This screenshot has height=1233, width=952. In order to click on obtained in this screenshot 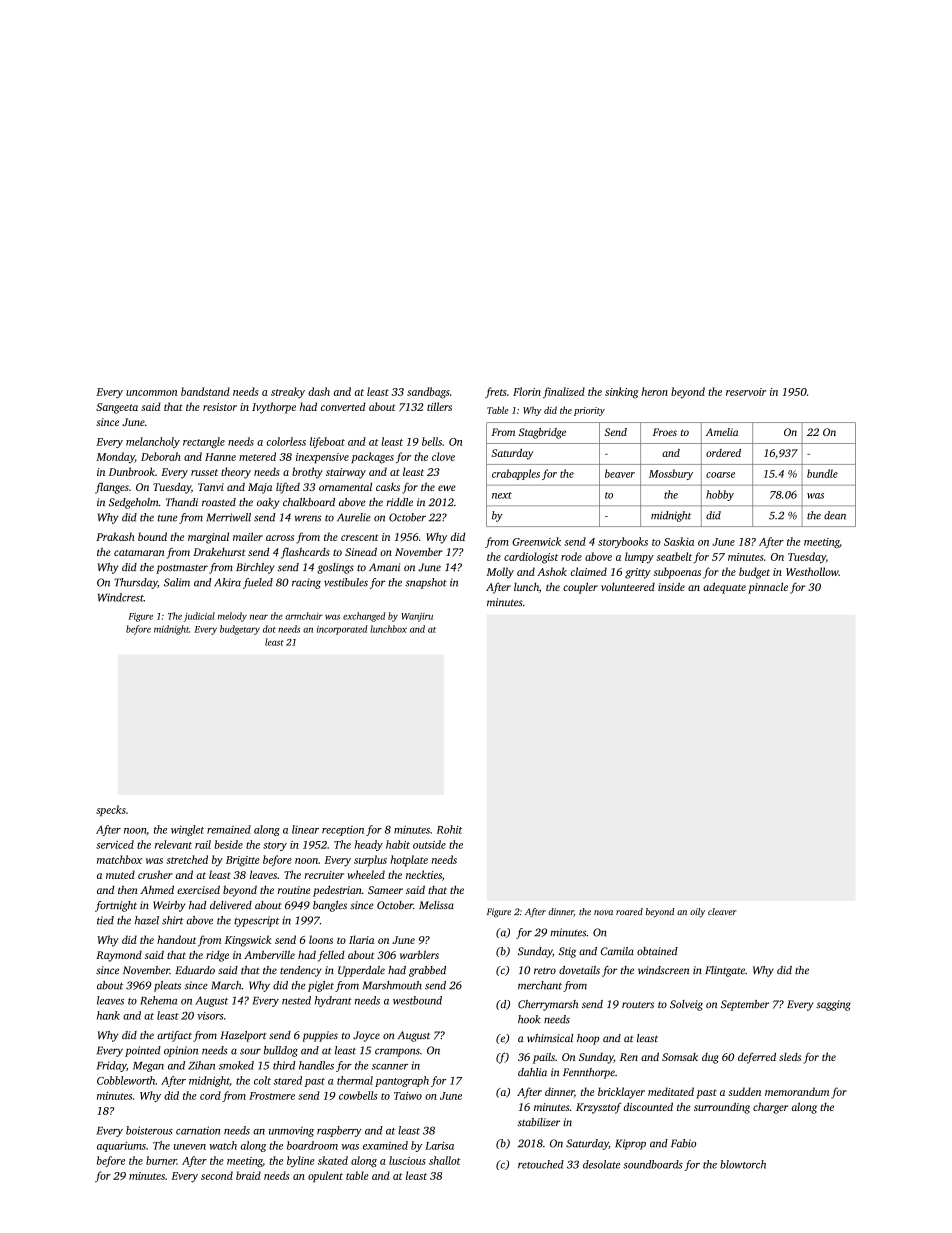, I will do `click(657, 951)`.
